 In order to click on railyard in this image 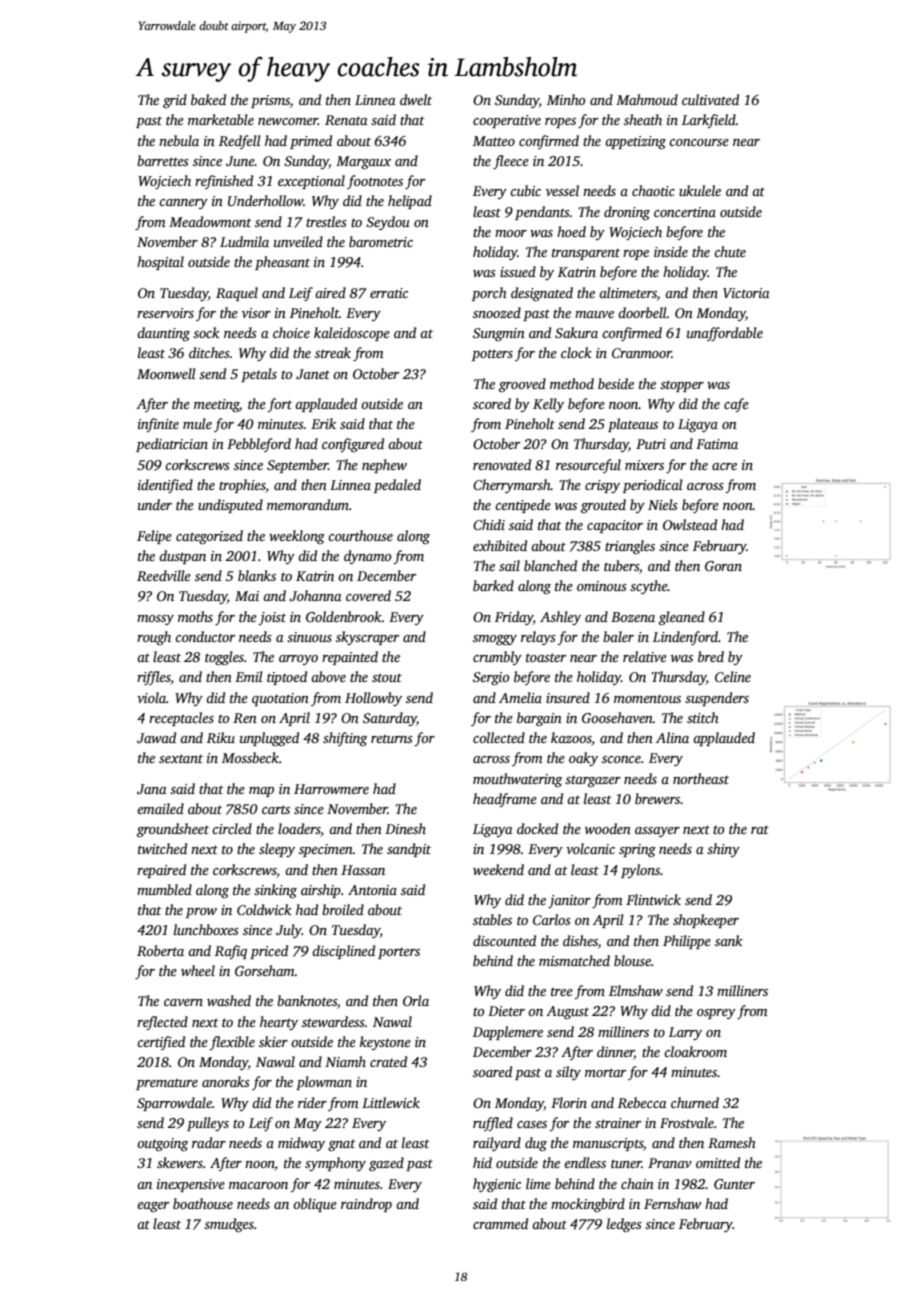, I will do `click(497, 1144)`.
